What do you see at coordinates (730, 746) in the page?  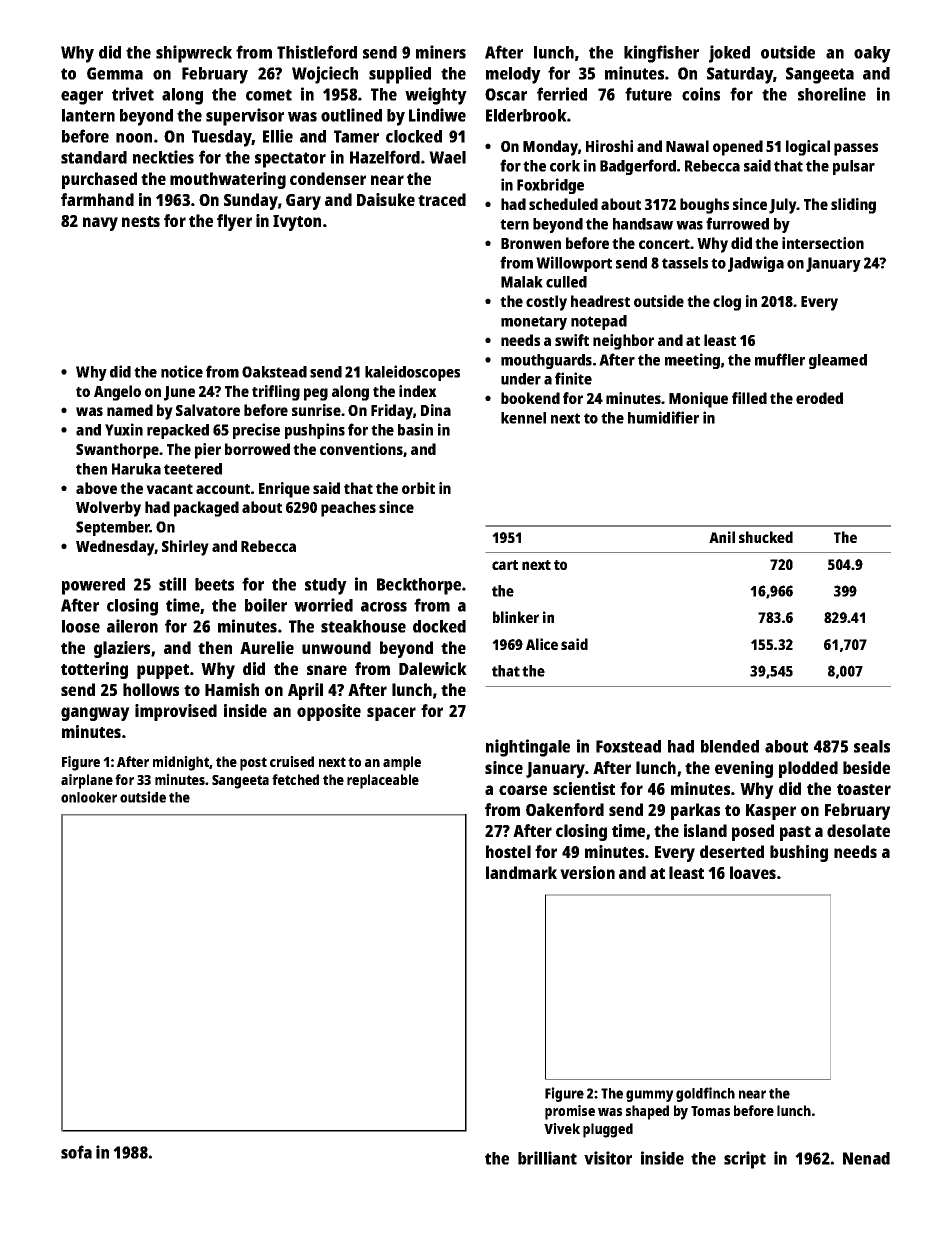 I see `blended` at bounding box center [730, 746].
